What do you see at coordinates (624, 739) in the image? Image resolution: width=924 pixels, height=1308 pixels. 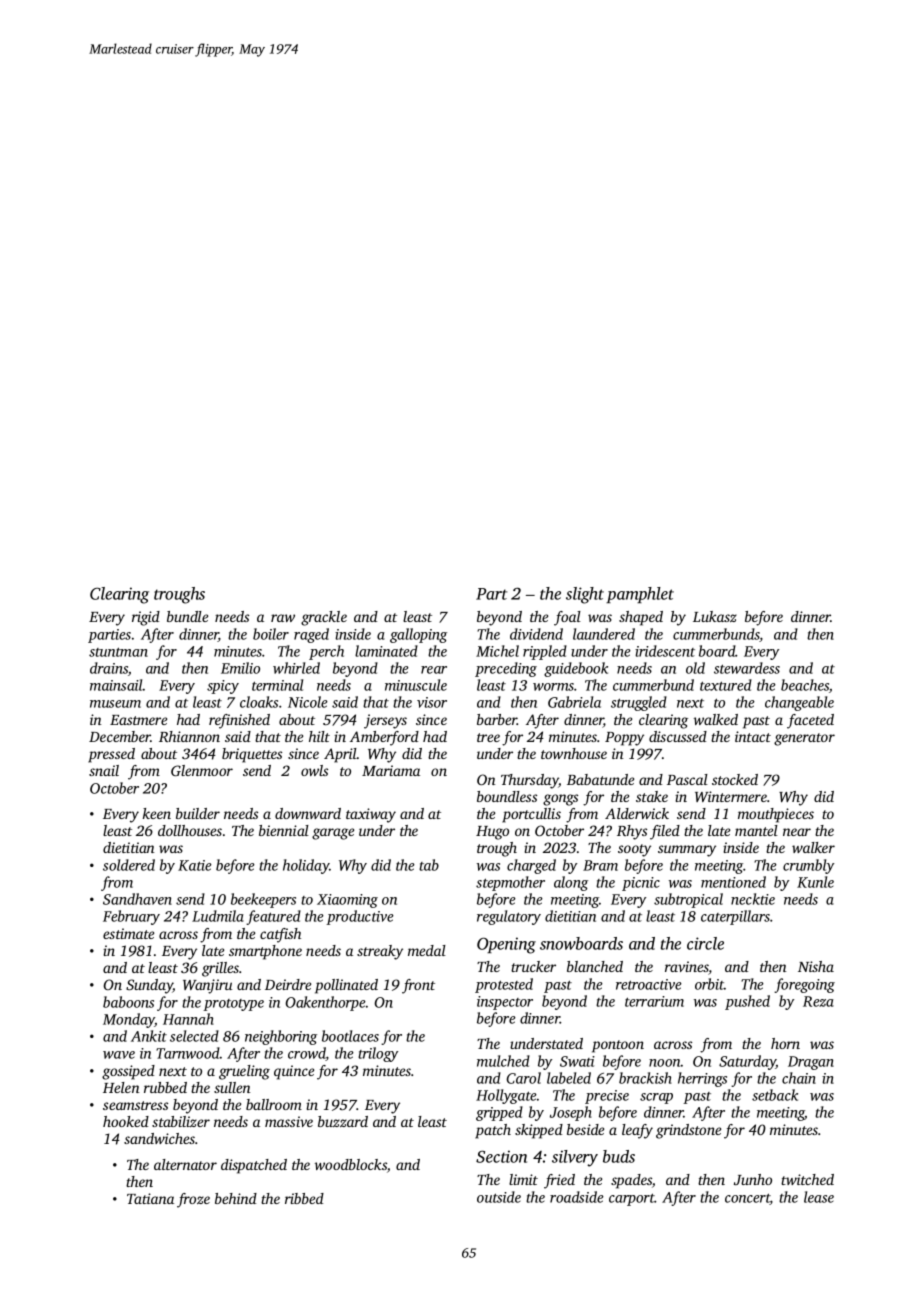 I see `Poppy` at bounding box center [624, 739].
